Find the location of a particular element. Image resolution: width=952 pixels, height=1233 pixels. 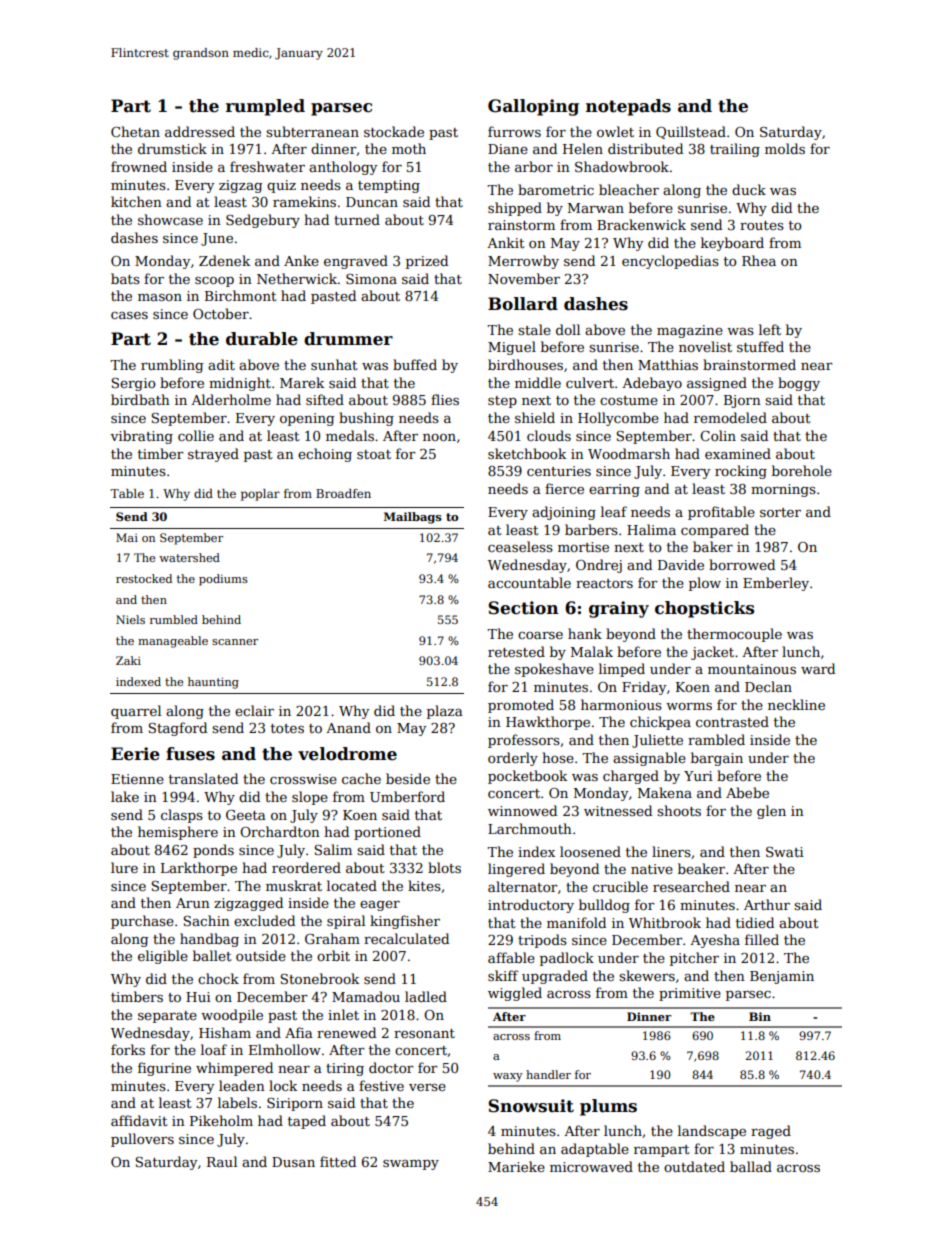

Chetan is located at coordinates (135, 131).
